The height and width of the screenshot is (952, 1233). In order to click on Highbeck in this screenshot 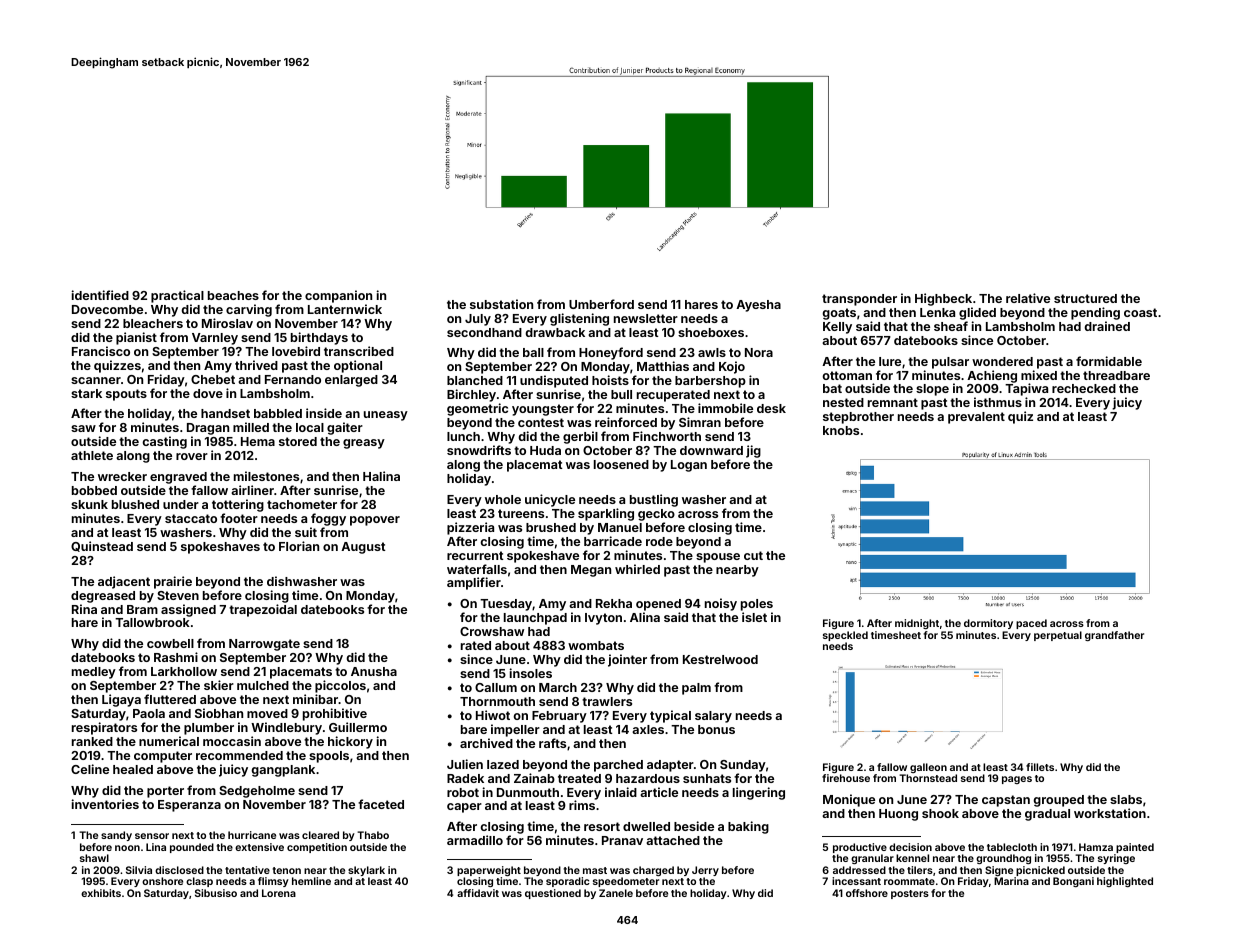, I will do `click(943, 299)`.
